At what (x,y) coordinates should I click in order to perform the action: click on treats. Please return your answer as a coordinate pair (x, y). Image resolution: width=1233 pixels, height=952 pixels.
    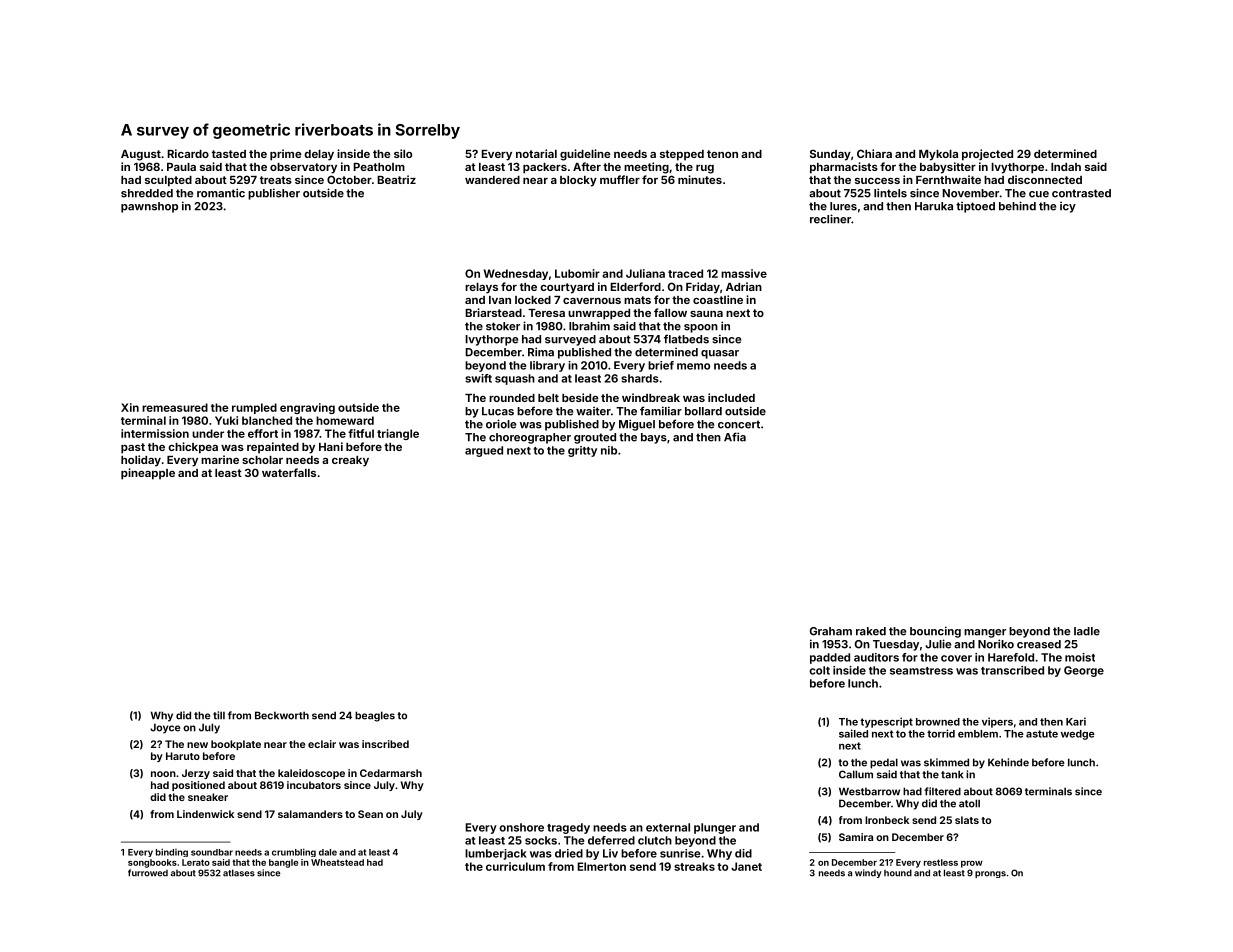
    Looking at the image, I should click on (276, 180).
